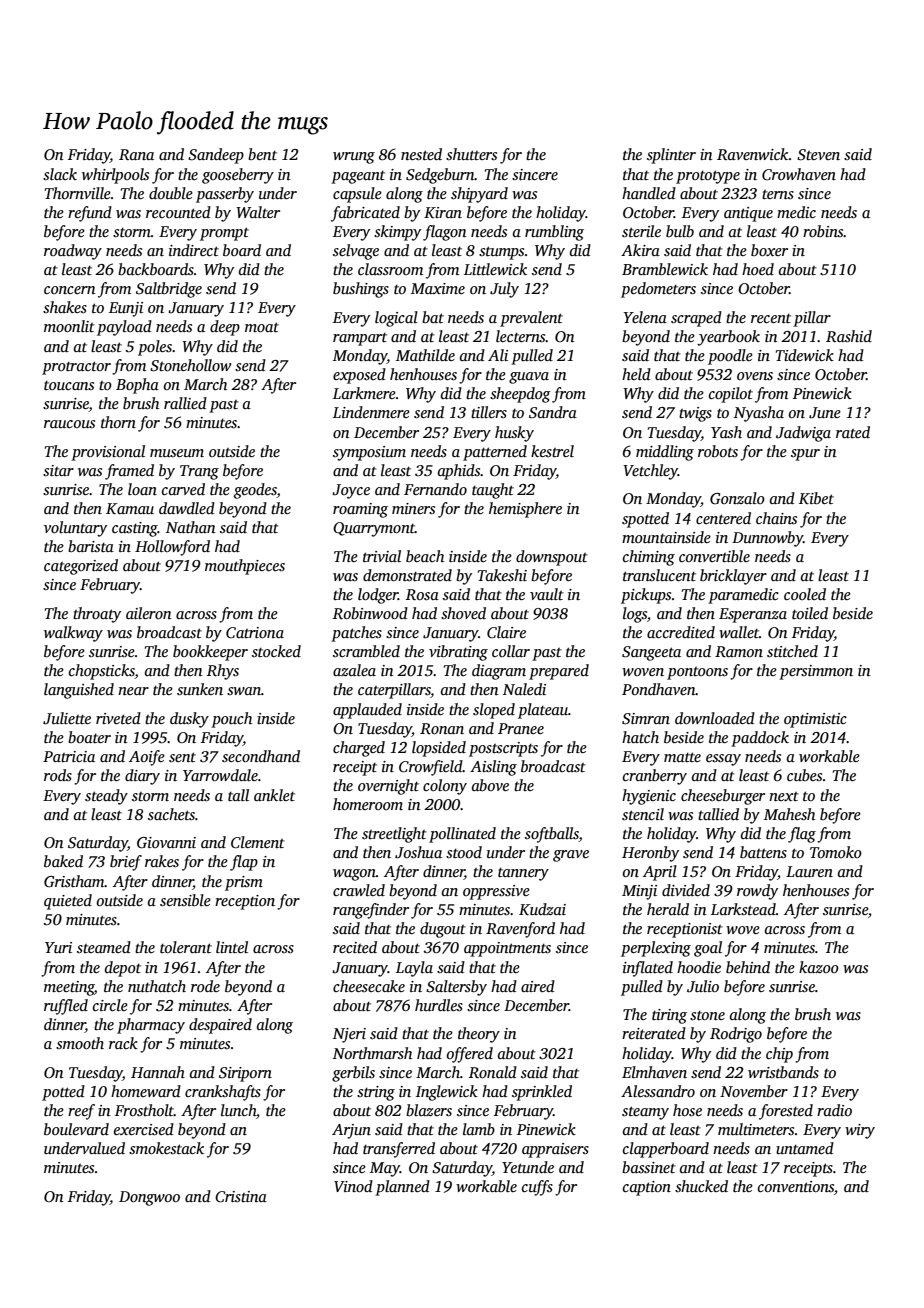 Image resolution: width=924 pixels, height=1308 pixels. Describe the element at coordinates (76, 1129) in the screenshot. I see `boulevard` at that location.
